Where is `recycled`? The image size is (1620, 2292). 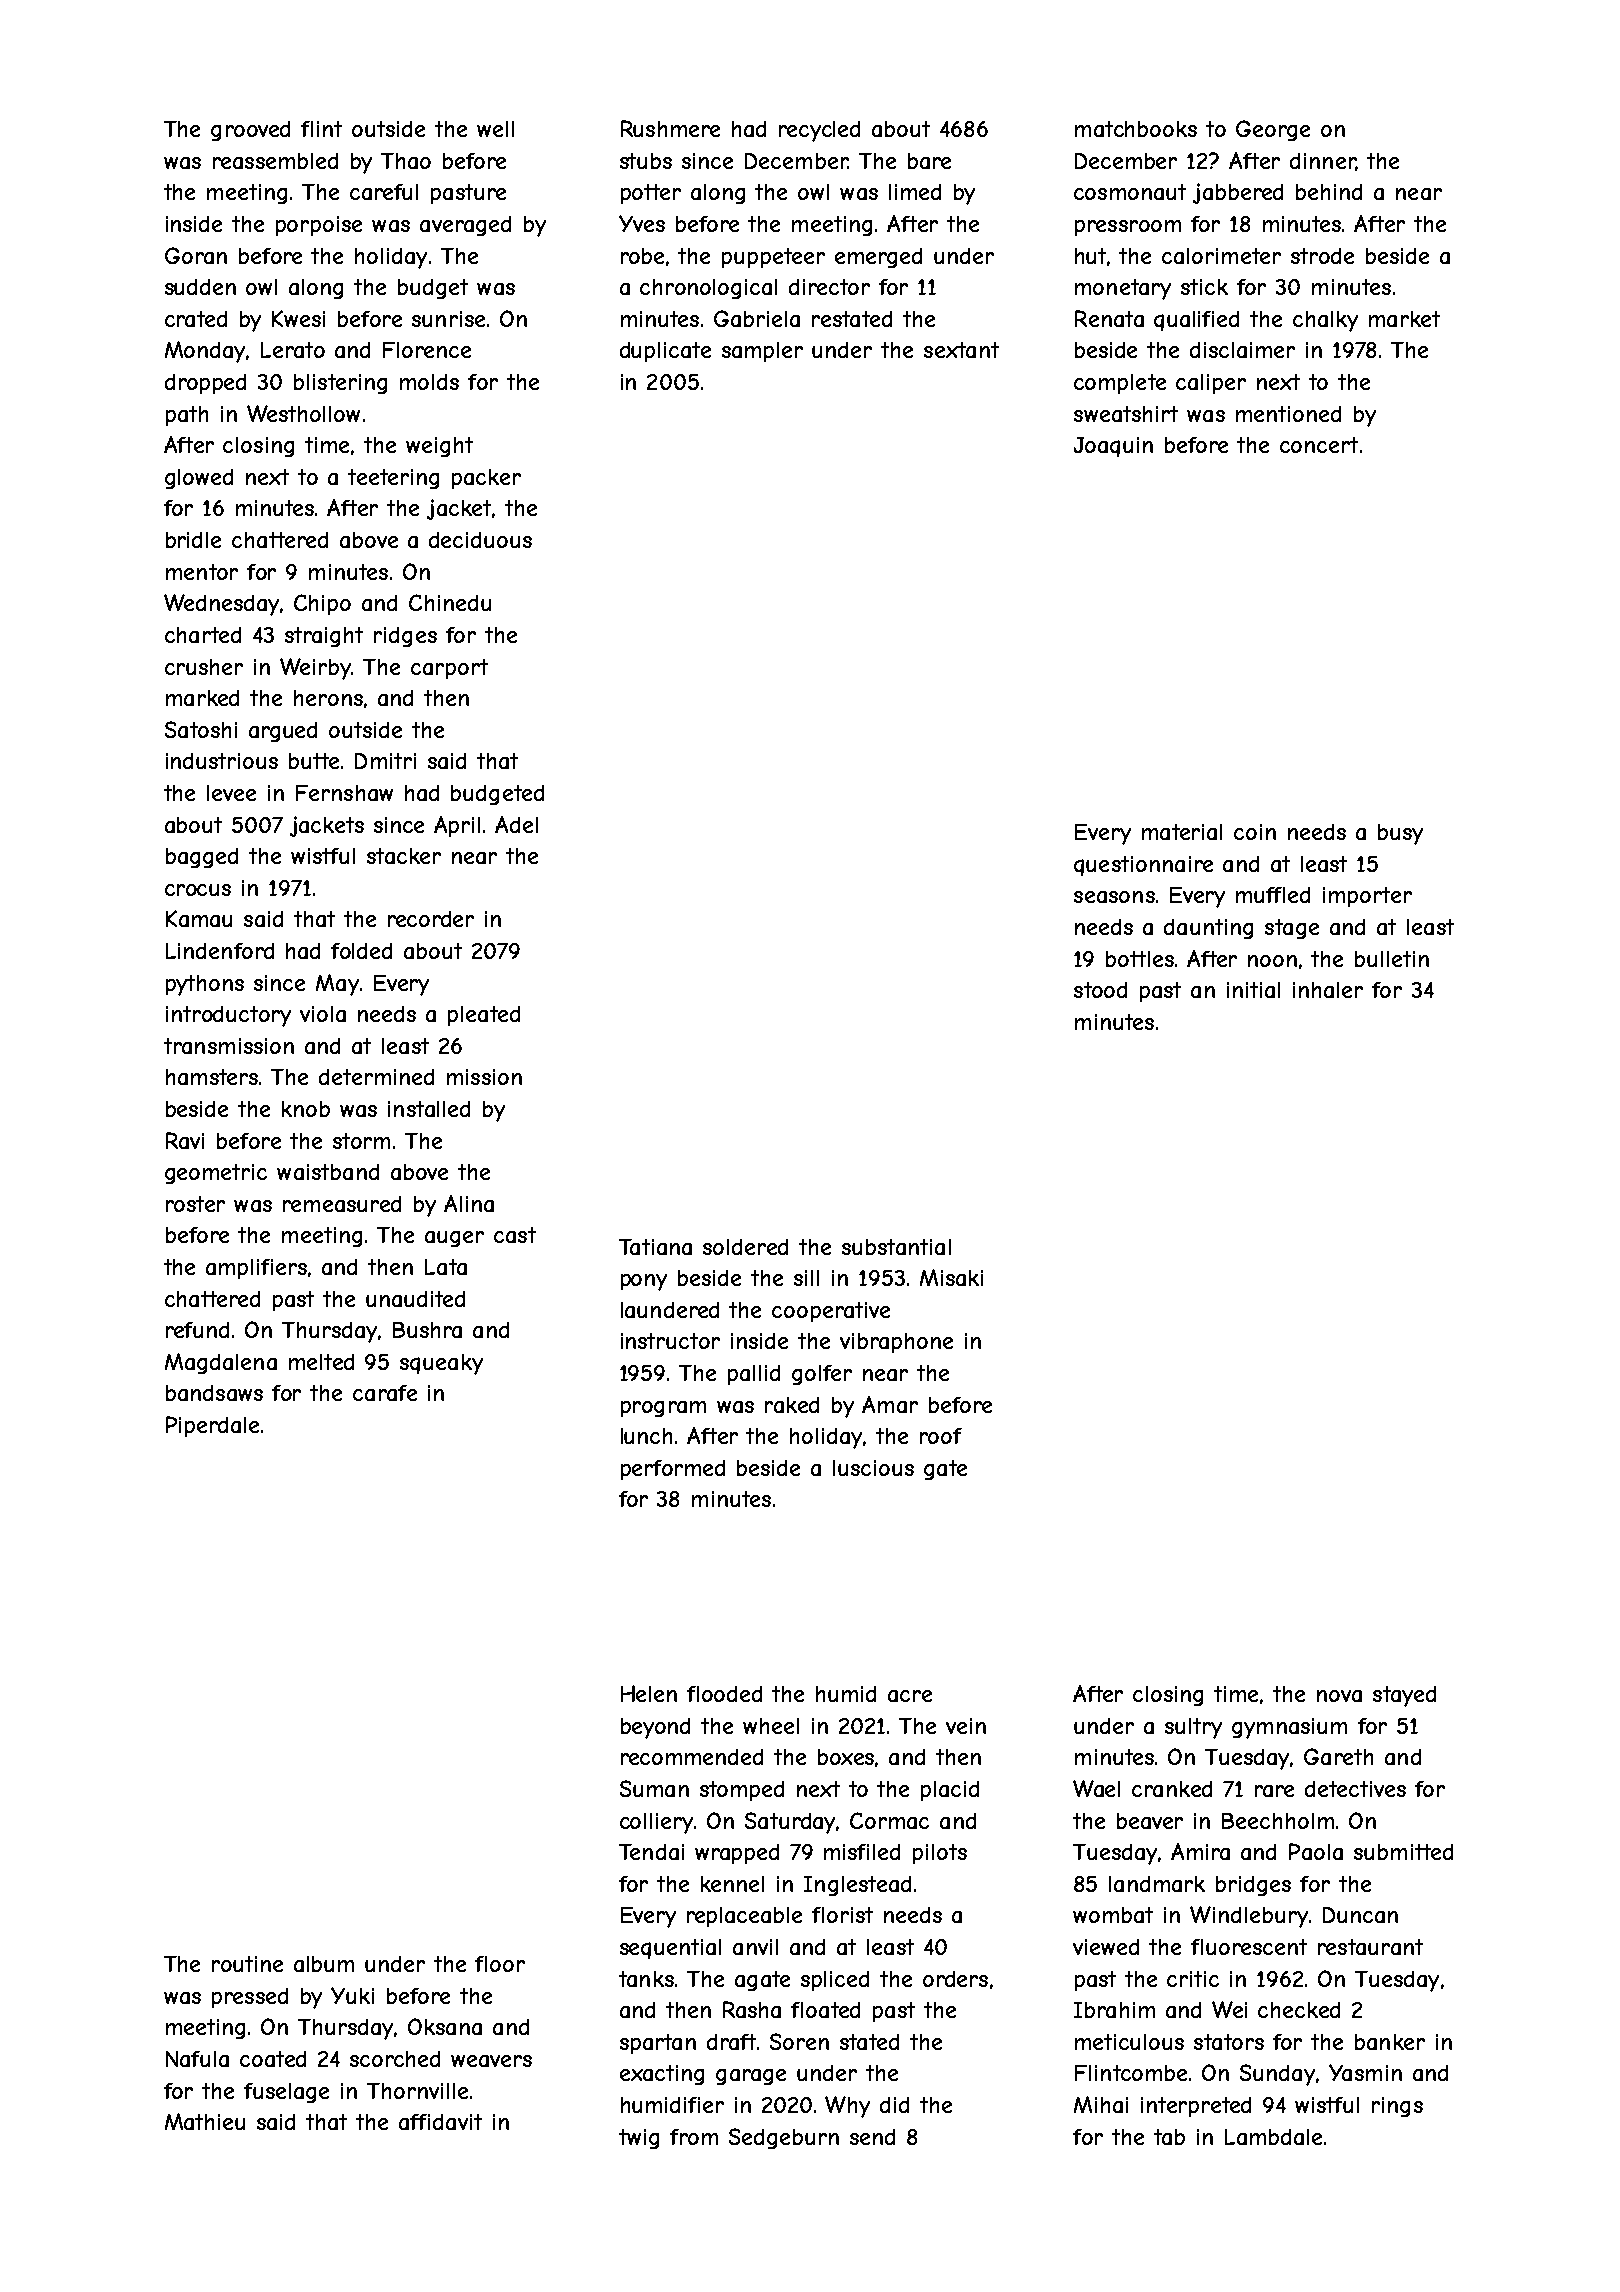 recycled is located at coordinates (819, 131).
